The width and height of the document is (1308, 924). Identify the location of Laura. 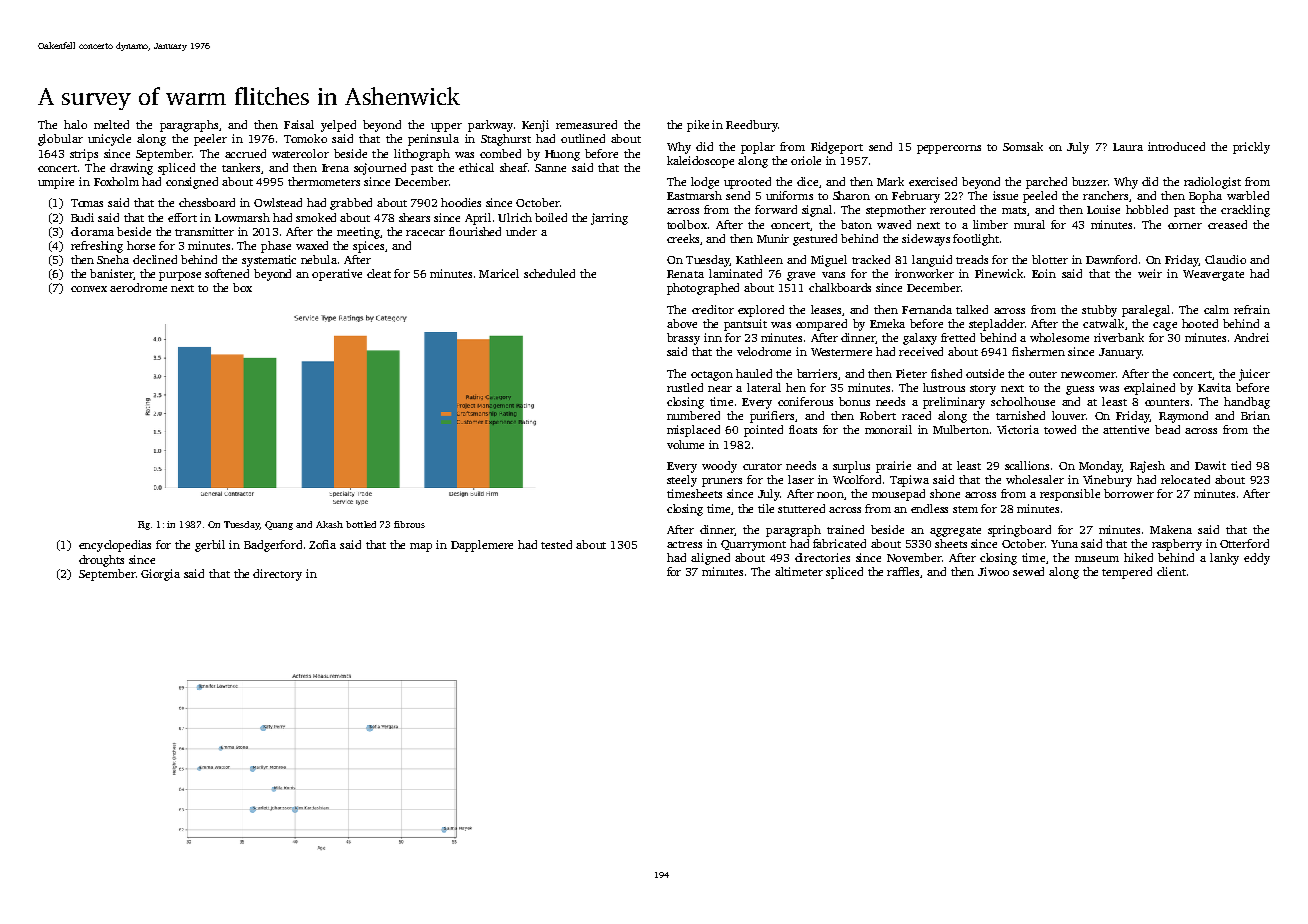
(1128, 147).
